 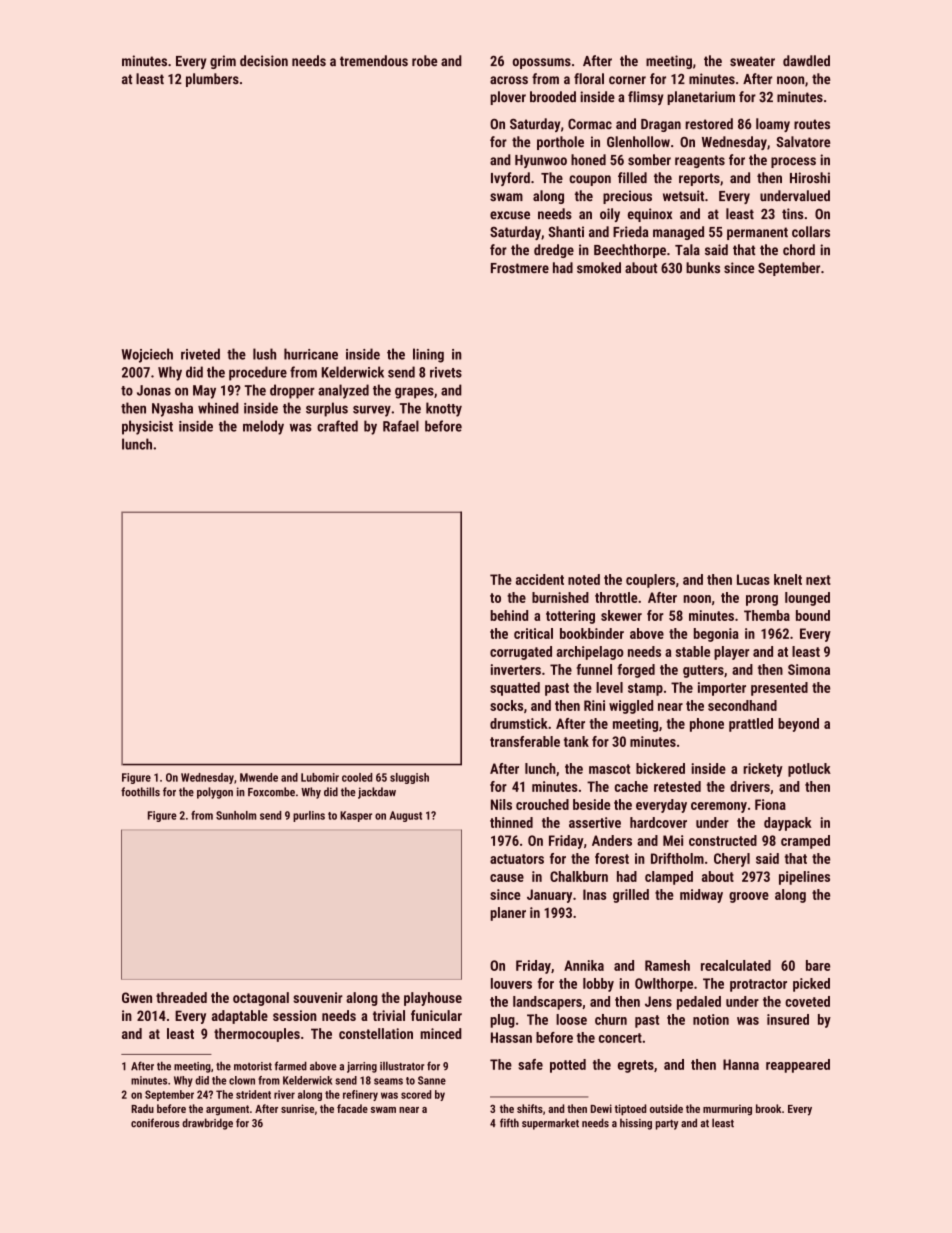 I want to click on burnished, so click(x=560, y=597).
